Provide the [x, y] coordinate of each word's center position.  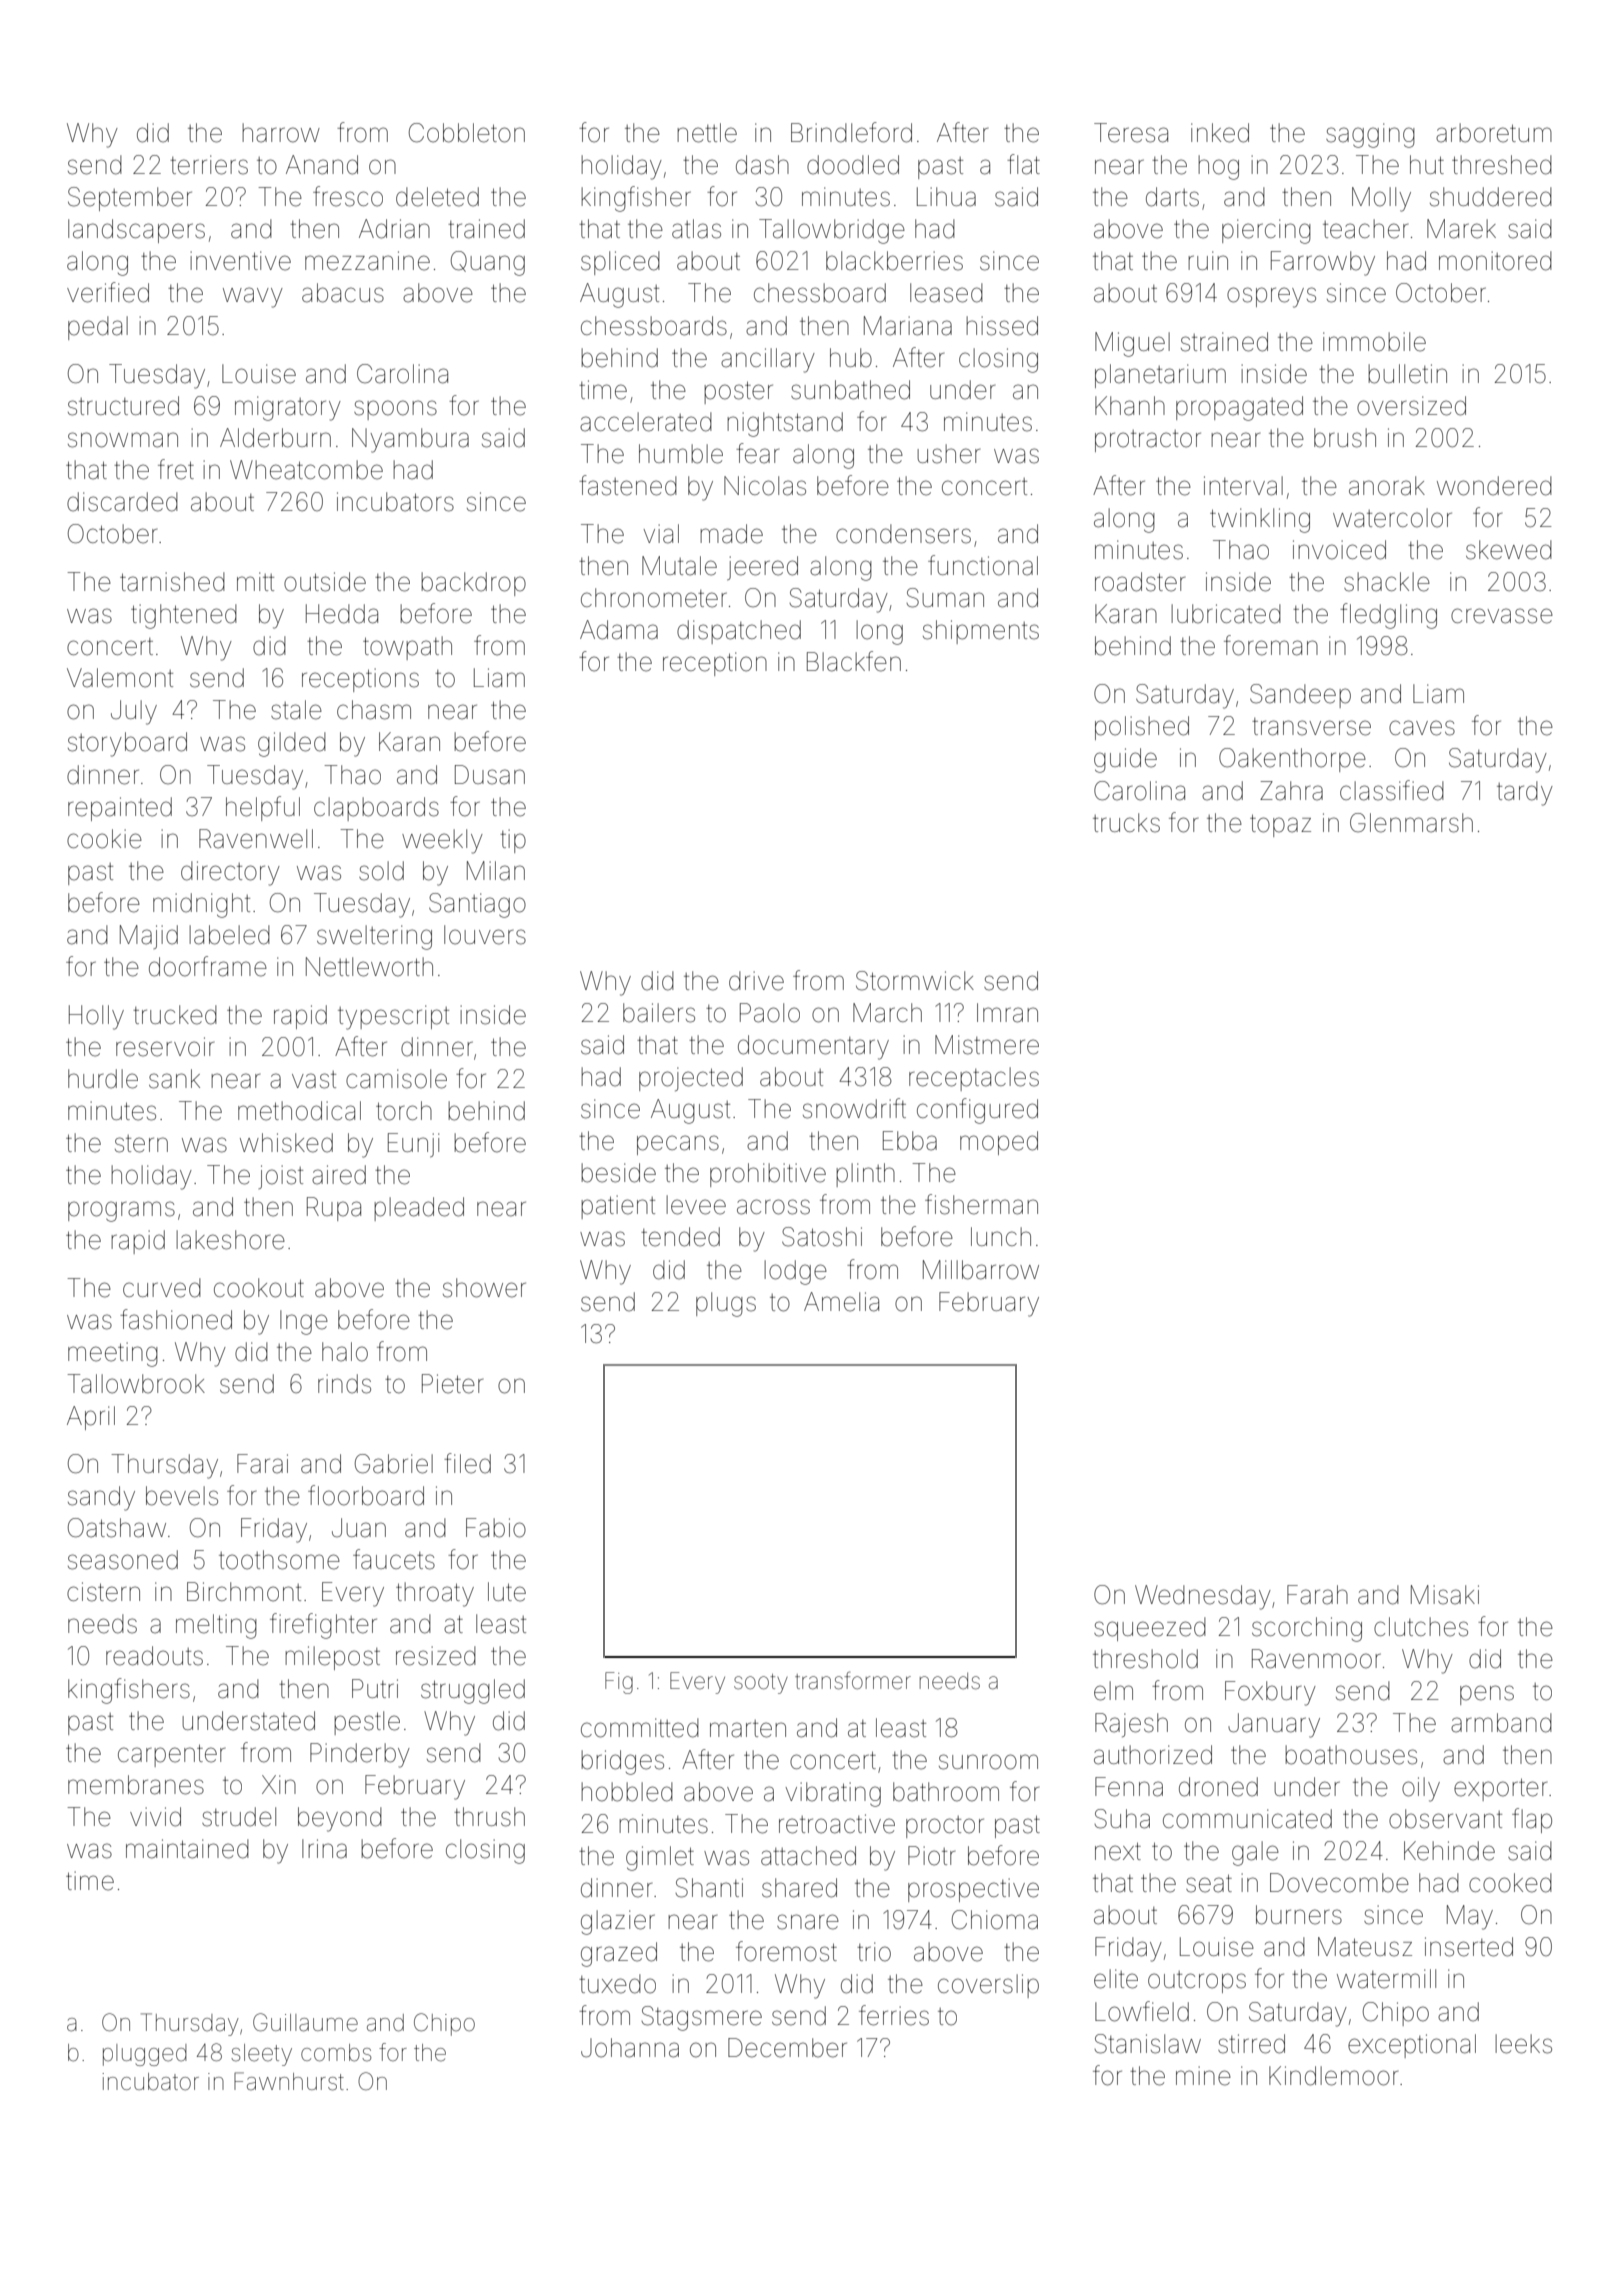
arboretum [1494, 133]
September [130, 199]
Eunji [413, 1145]
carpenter [171, 1755]
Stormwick [915, 981]
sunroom [988, 1762]
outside [325, 582]
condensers [903, 534]
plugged [145, 2055]
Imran [1007, 1013]
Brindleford [851, 132]
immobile [1374, 342]
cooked [1510, 1883]
